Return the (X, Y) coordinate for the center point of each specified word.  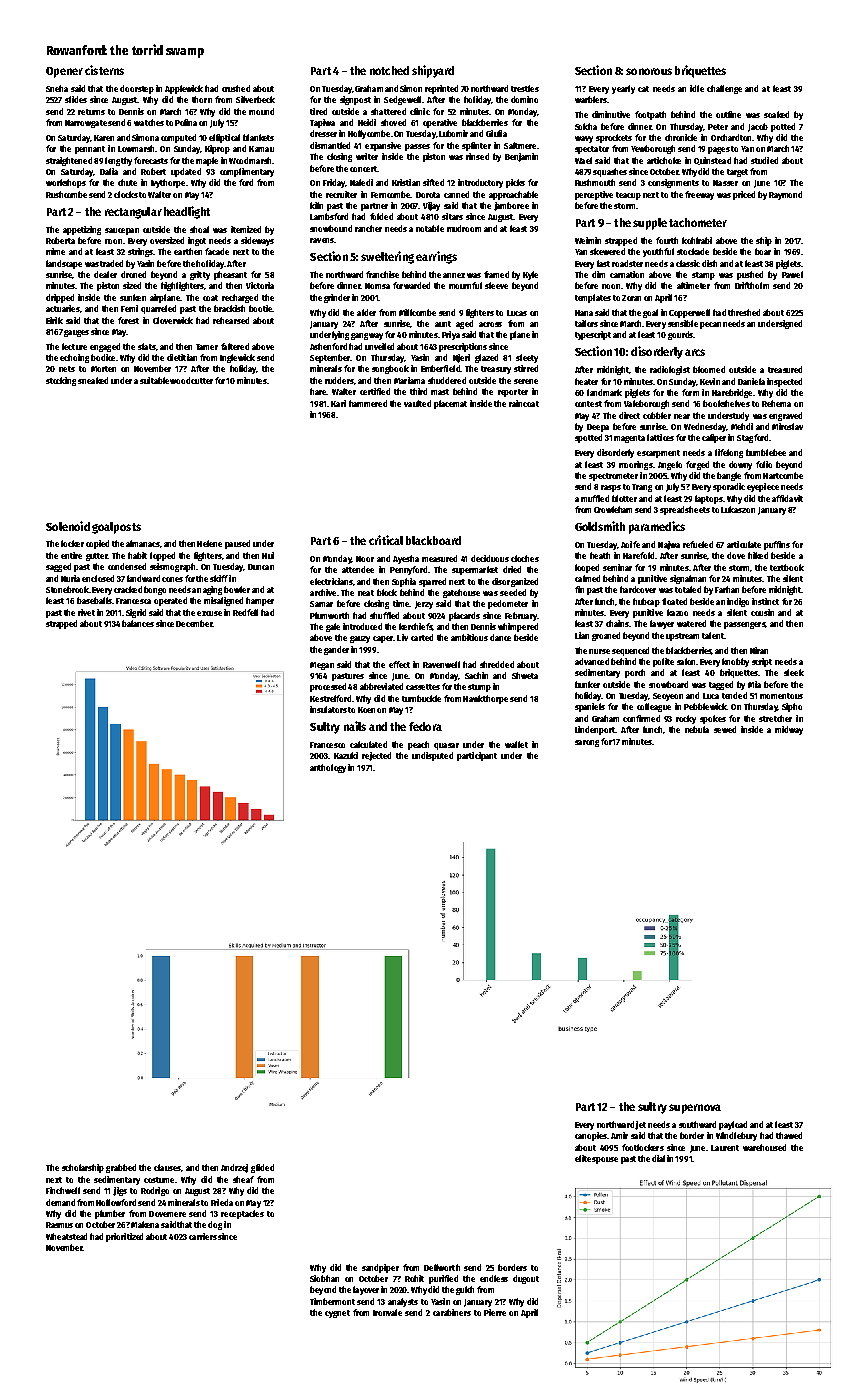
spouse (605, 1160)
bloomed (709, 369)
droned (133, 274)
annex (454, 275)
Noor (365, 559)
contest (588, 404)
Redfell (245, 612)
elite (583, 1158)
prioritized (124, 1237)
